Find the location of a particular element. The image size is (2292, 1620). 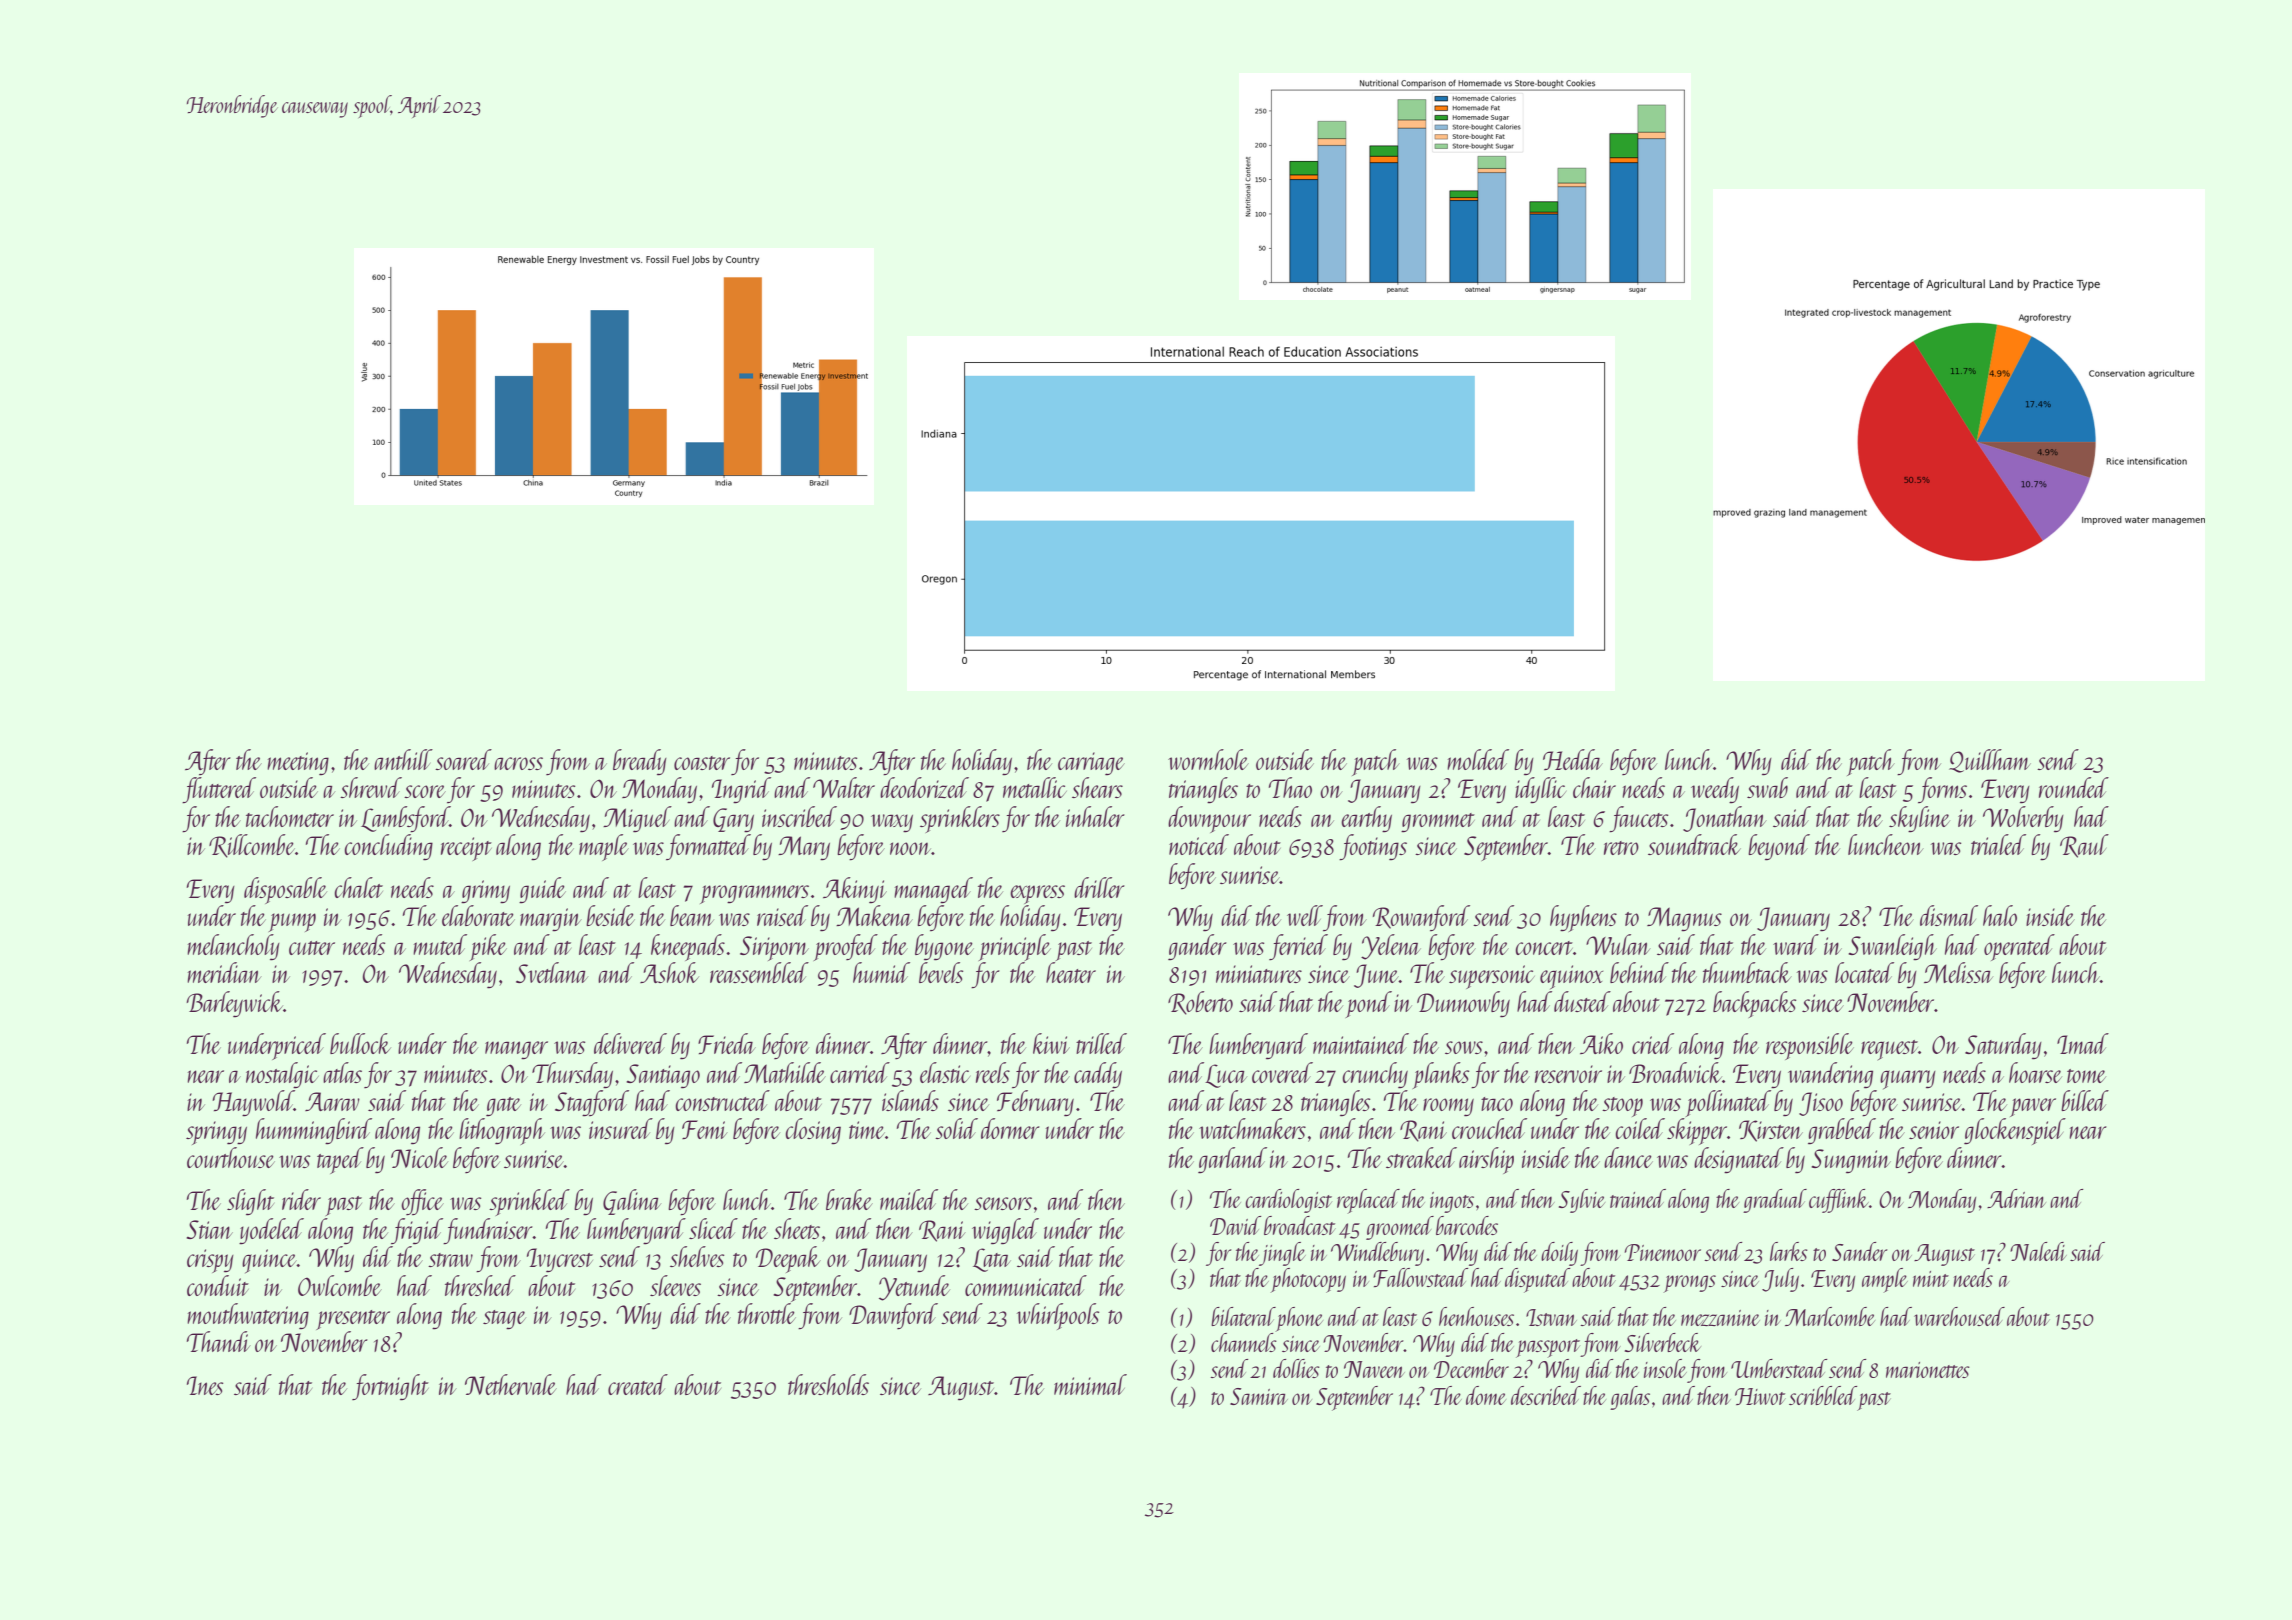

dome is located at coordinates (1486, 1395).
